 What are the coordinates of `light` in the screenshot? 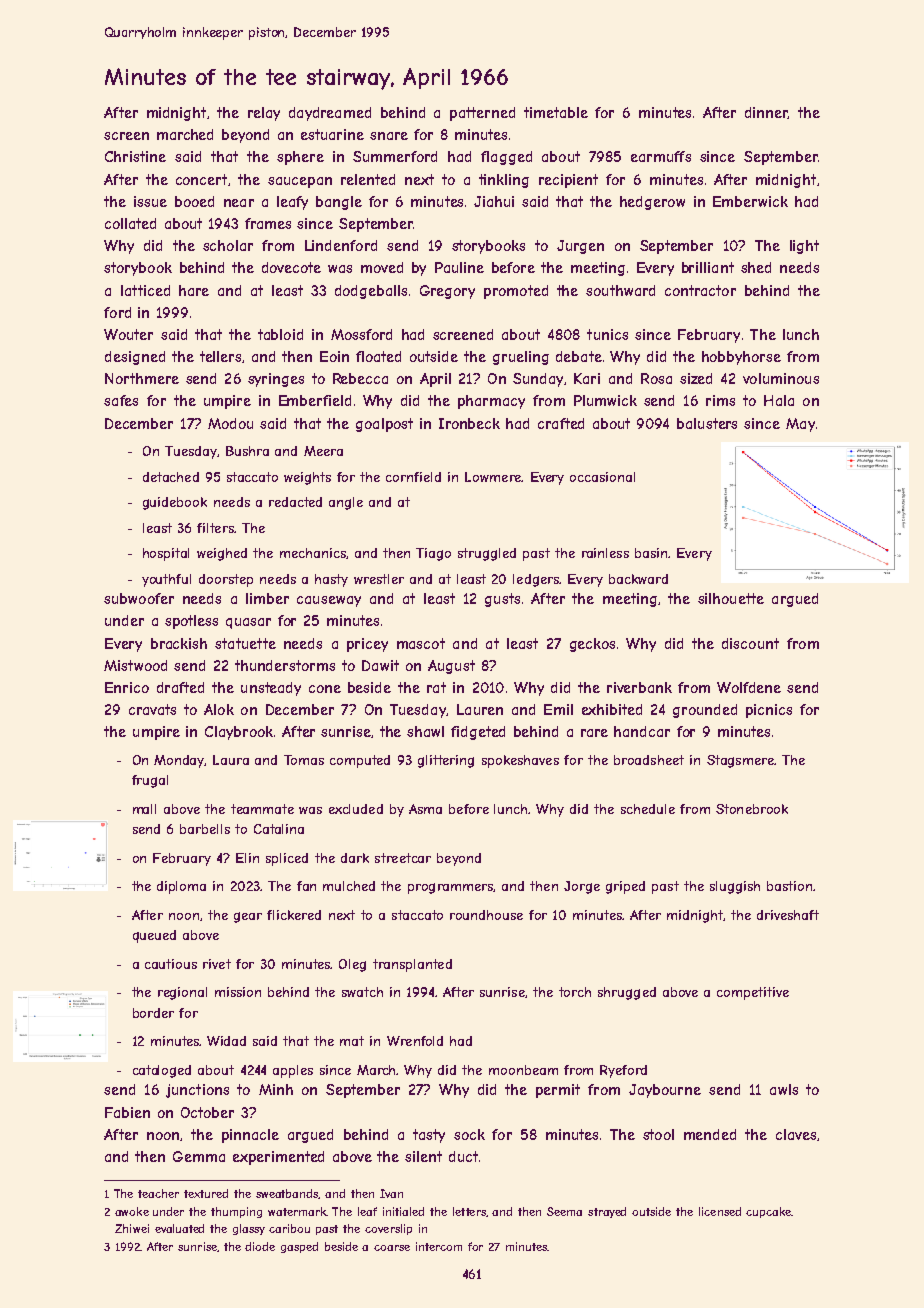 It's located at (804, 247).
